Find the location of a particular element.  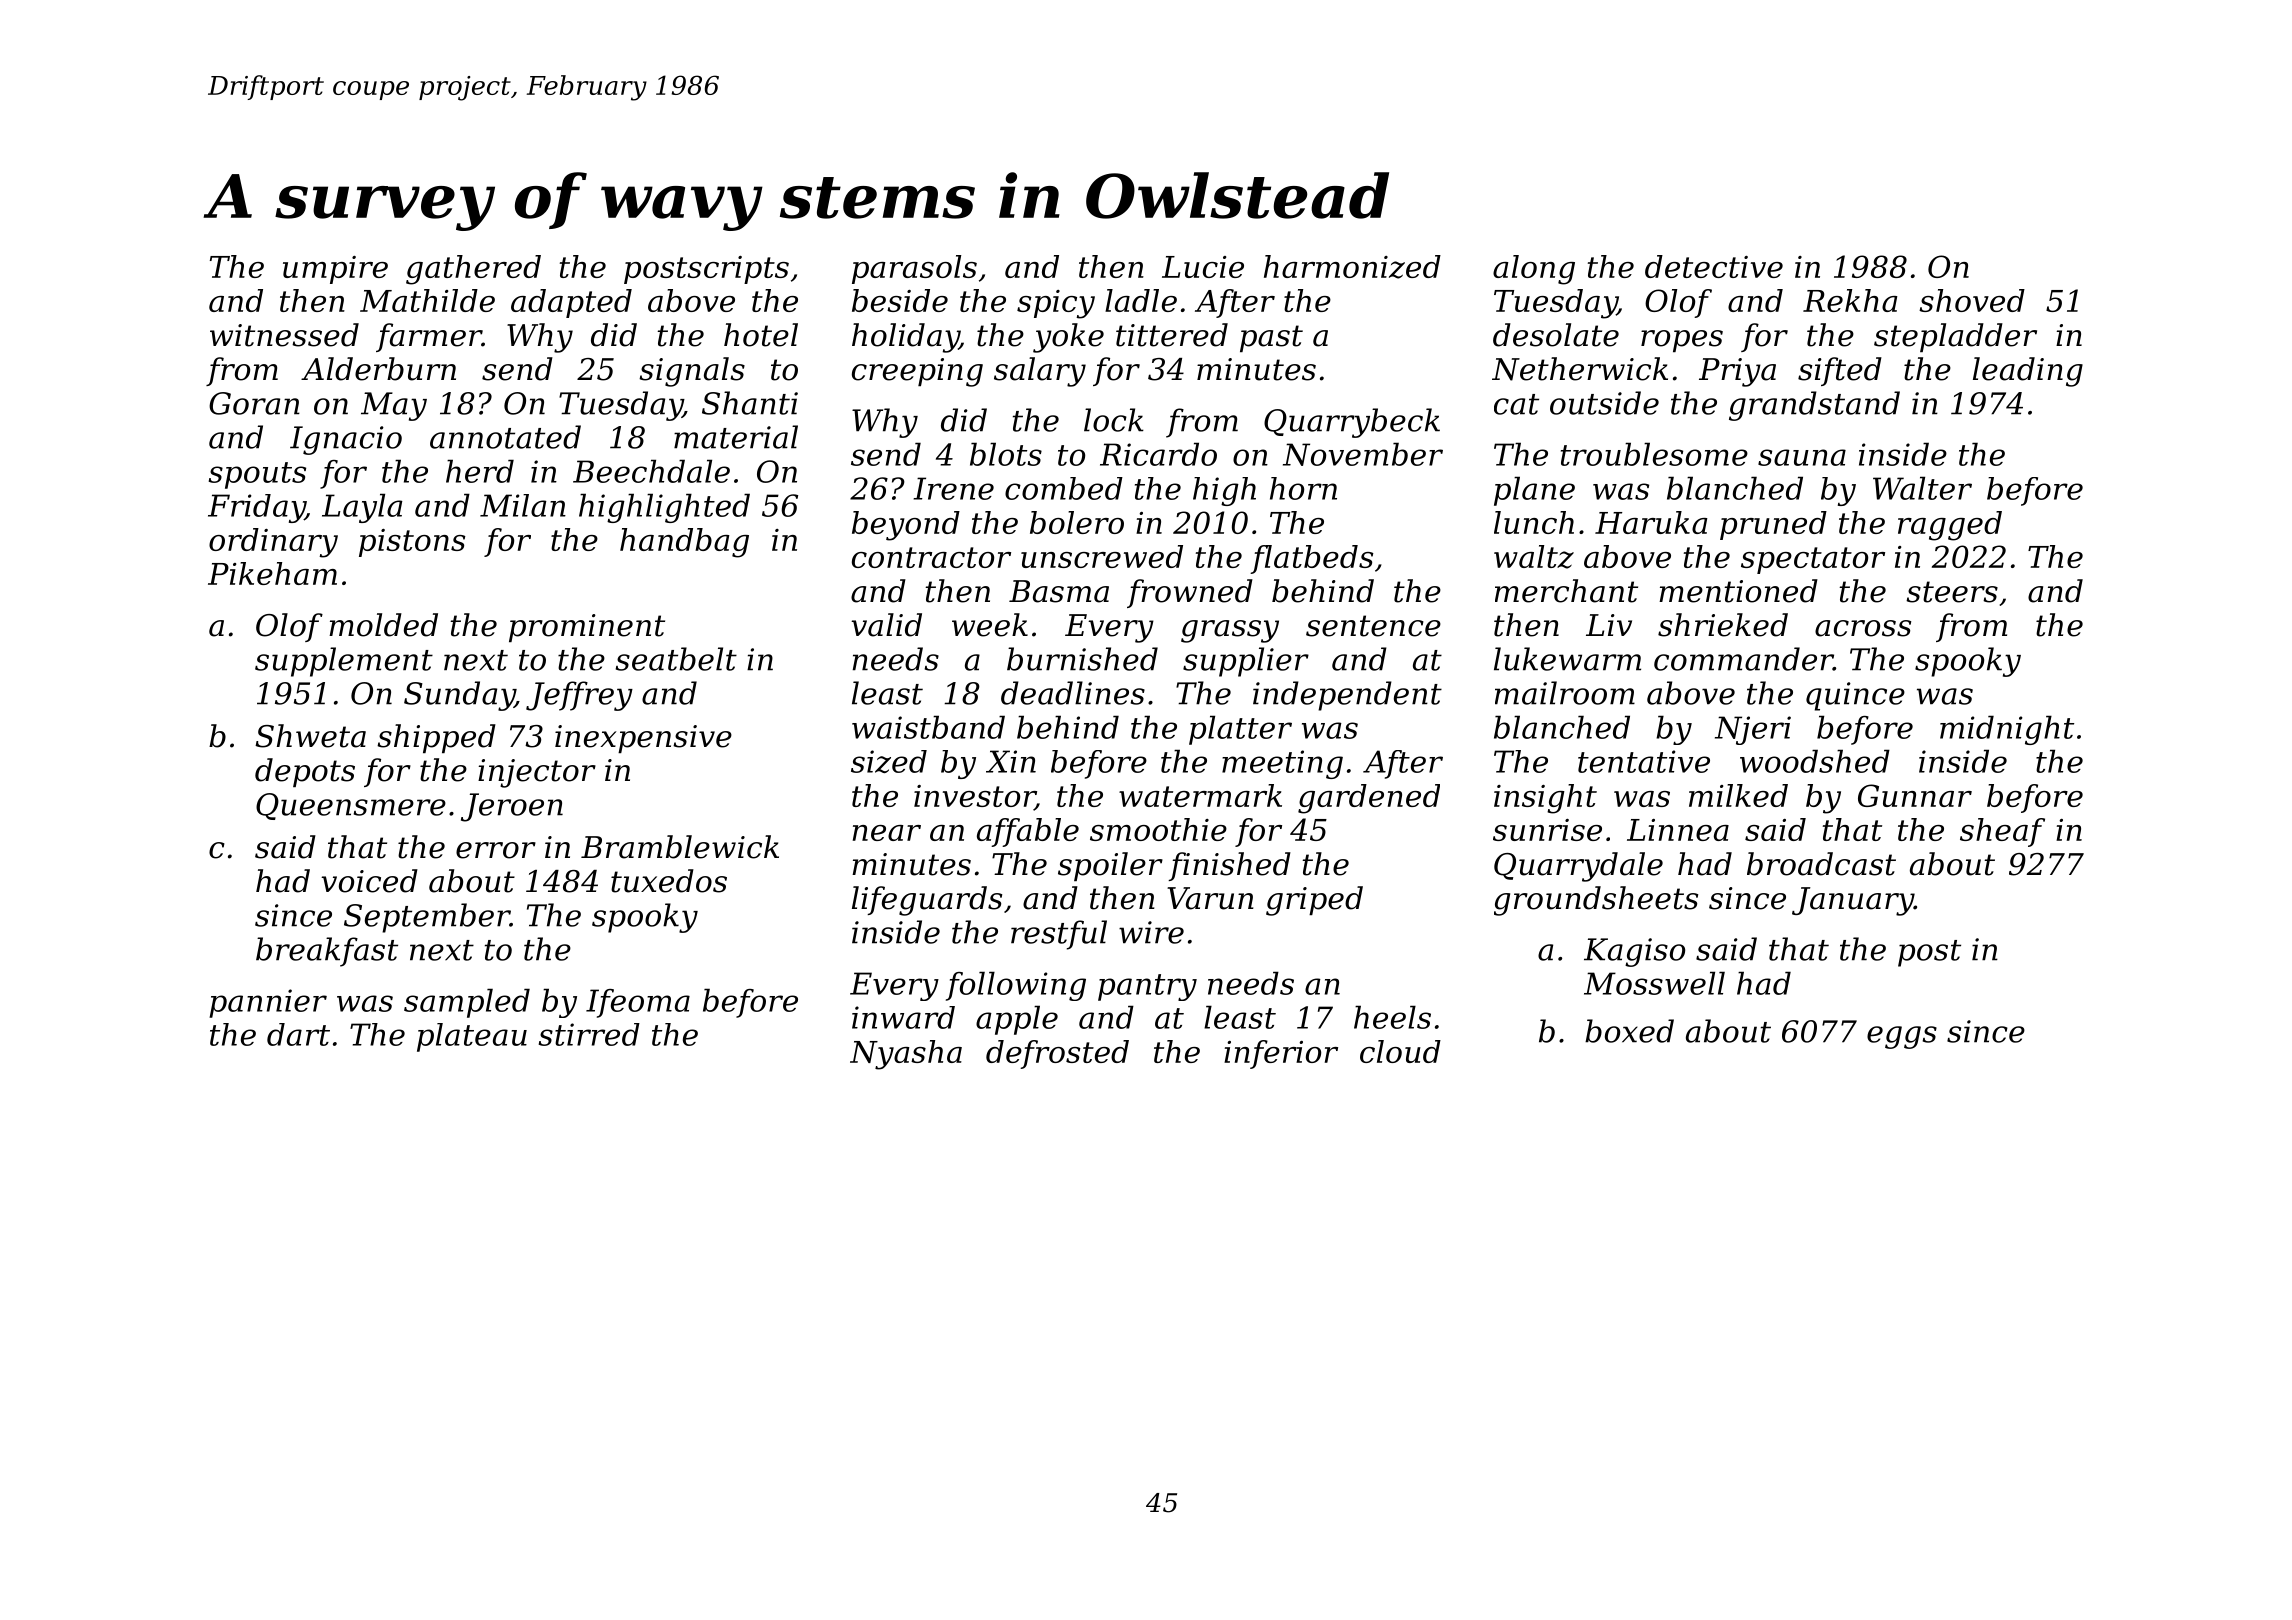

detective is located at coordinates (1714, 266).
